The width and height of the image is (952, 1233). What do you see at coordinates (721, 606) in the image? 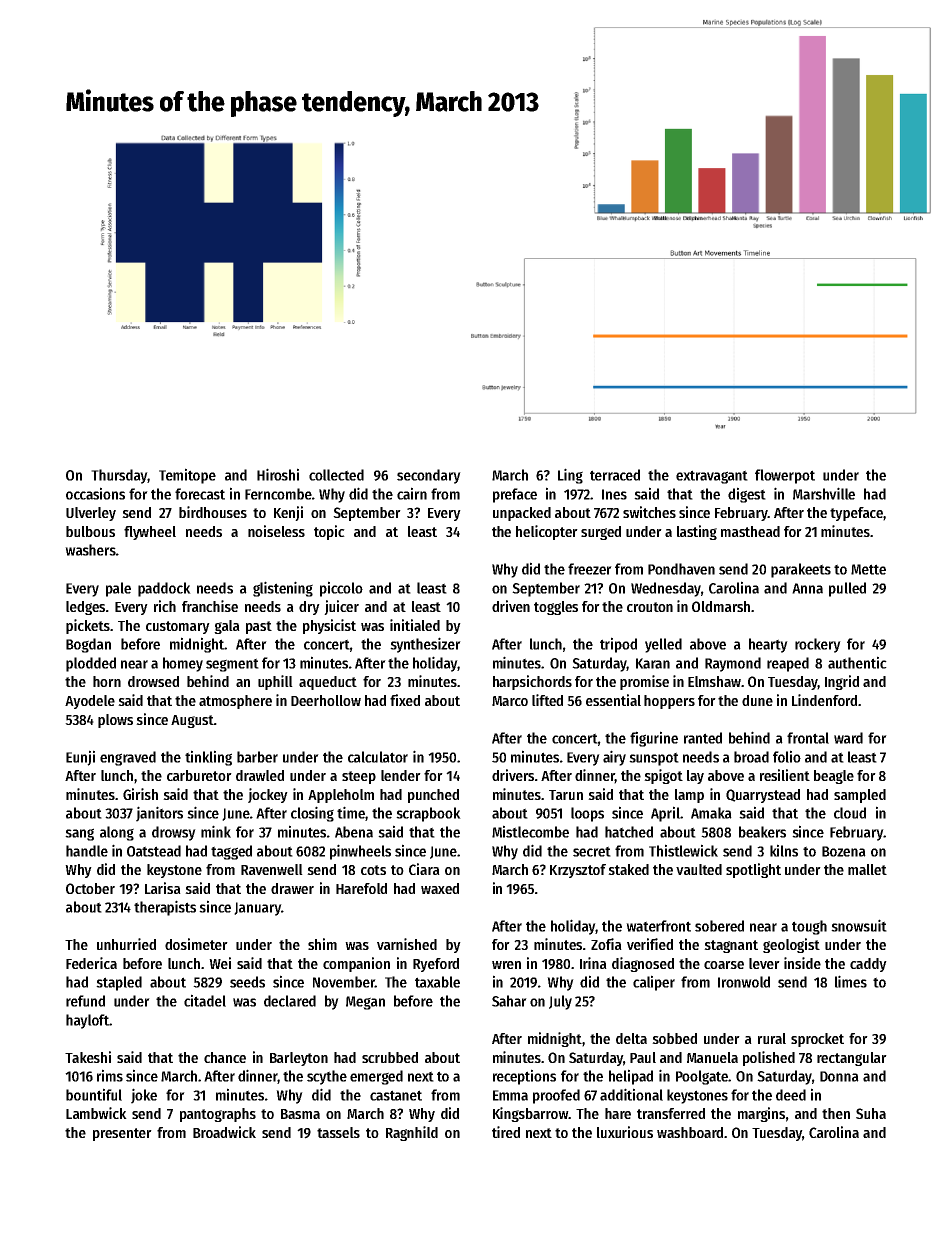
I see `Oldmarsh` at bounding box center [721, 606].
